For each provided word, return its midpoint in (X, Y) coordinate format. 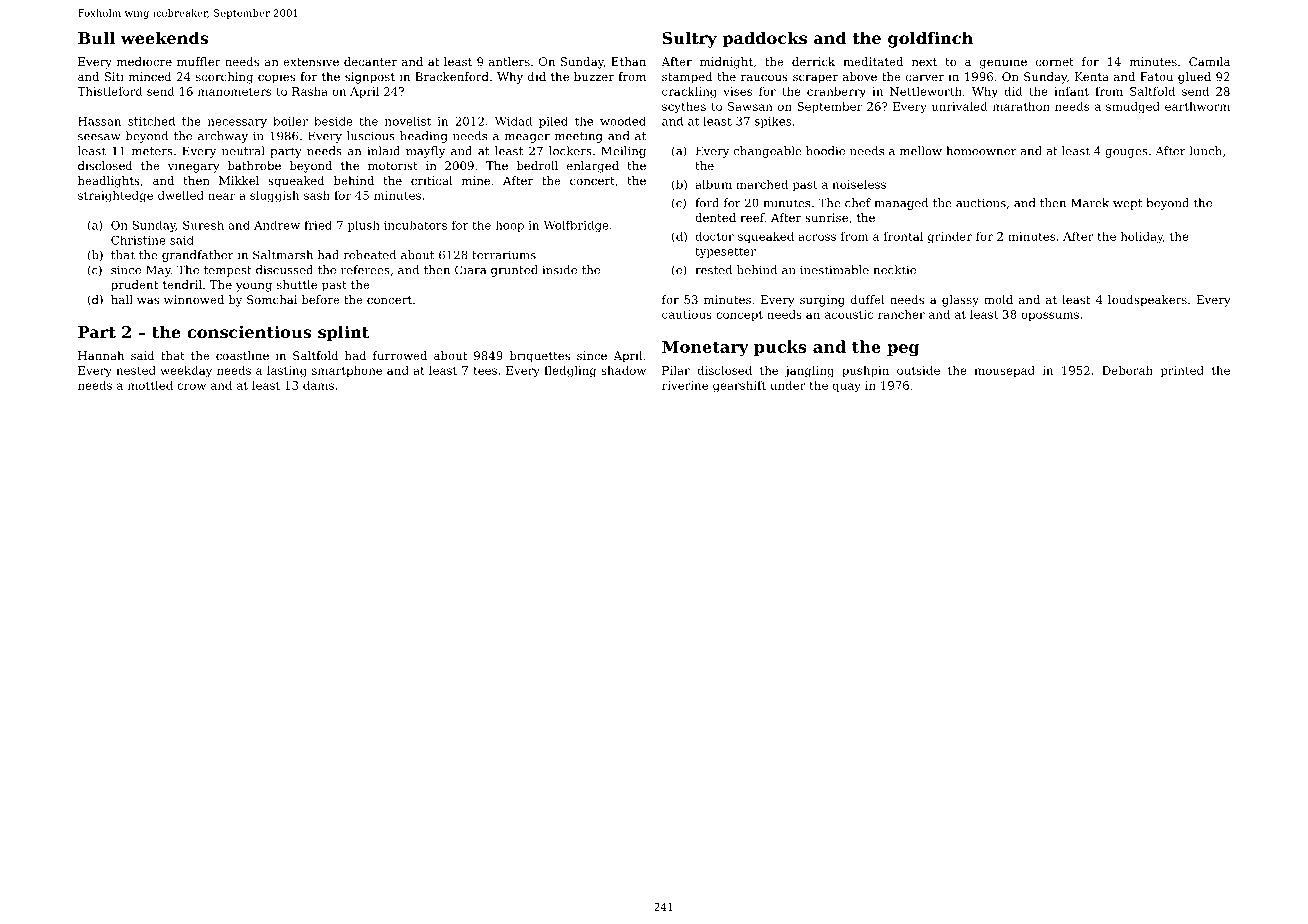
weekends (164, 37)
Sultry (690, 39)
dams (318, 385)
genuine (1003, 63)
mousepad (1004, 371)
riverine (685, 385)
